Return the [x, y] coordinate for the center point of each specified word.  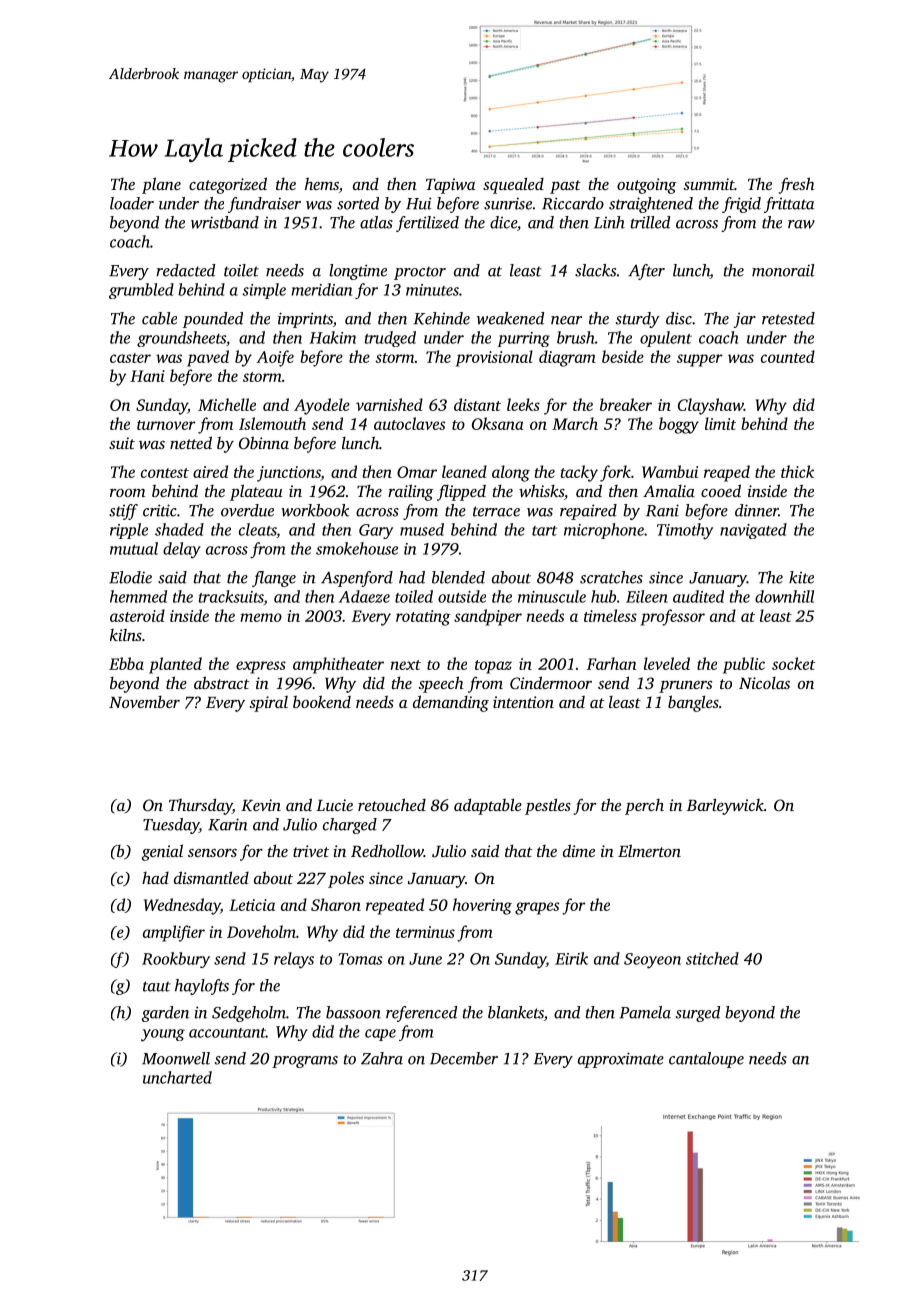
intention [523, 702]
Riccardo [573, 203]
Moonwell [176, 1058]
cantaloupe [706, 1060]
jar [744, 320]
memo [261, 617]
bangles [693, 703]
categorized [228, 185]
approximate [621, 1060]
